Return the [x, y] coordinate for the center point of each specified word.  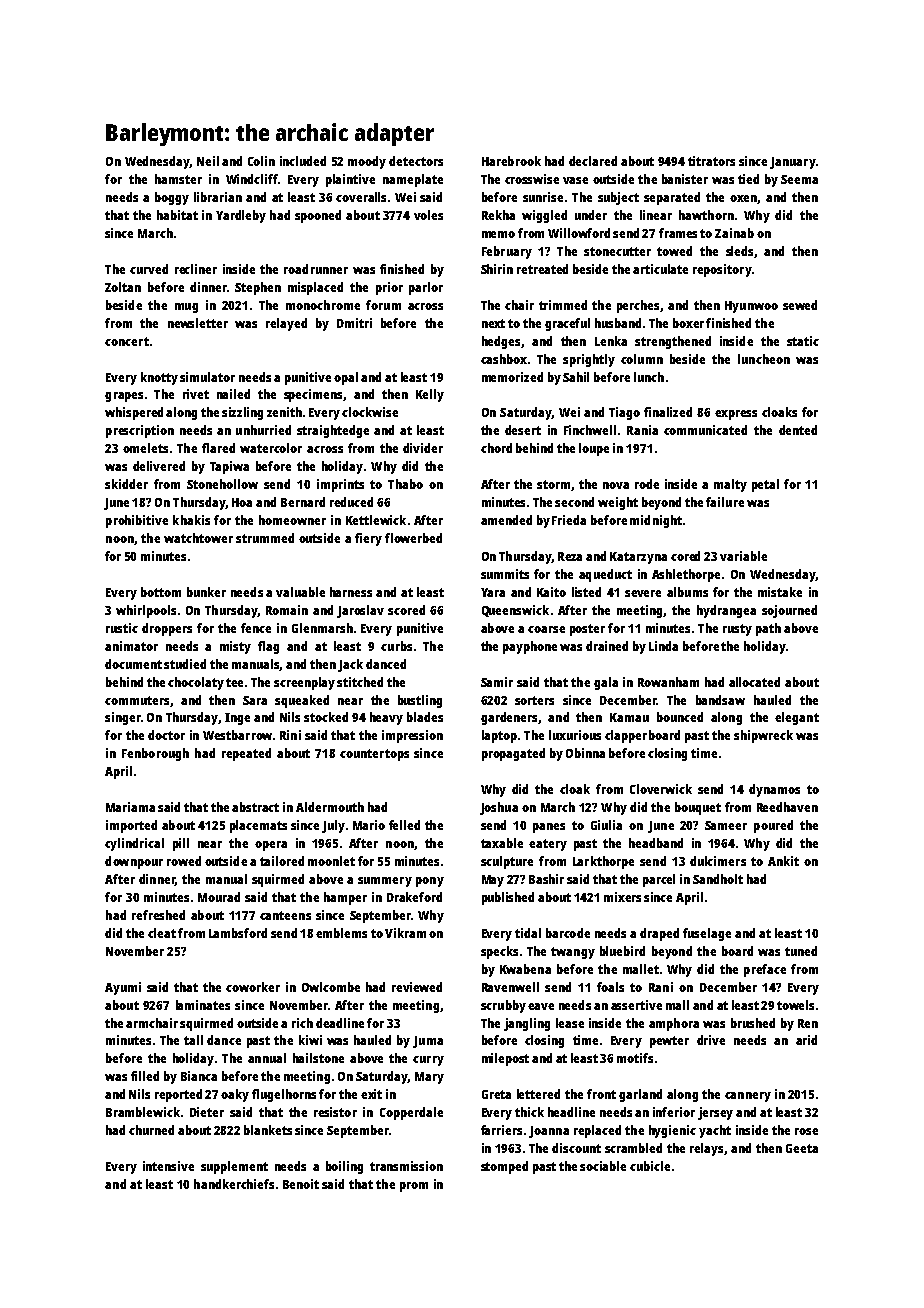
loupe [594, 449]
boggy [172, 198]
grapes [124, 397]
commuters [137, 700]
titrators [711, 161]
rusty [737, 630]
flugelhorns [284, 1095]
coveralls [361, 197]
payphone [530, 647]
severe [643, 593]
